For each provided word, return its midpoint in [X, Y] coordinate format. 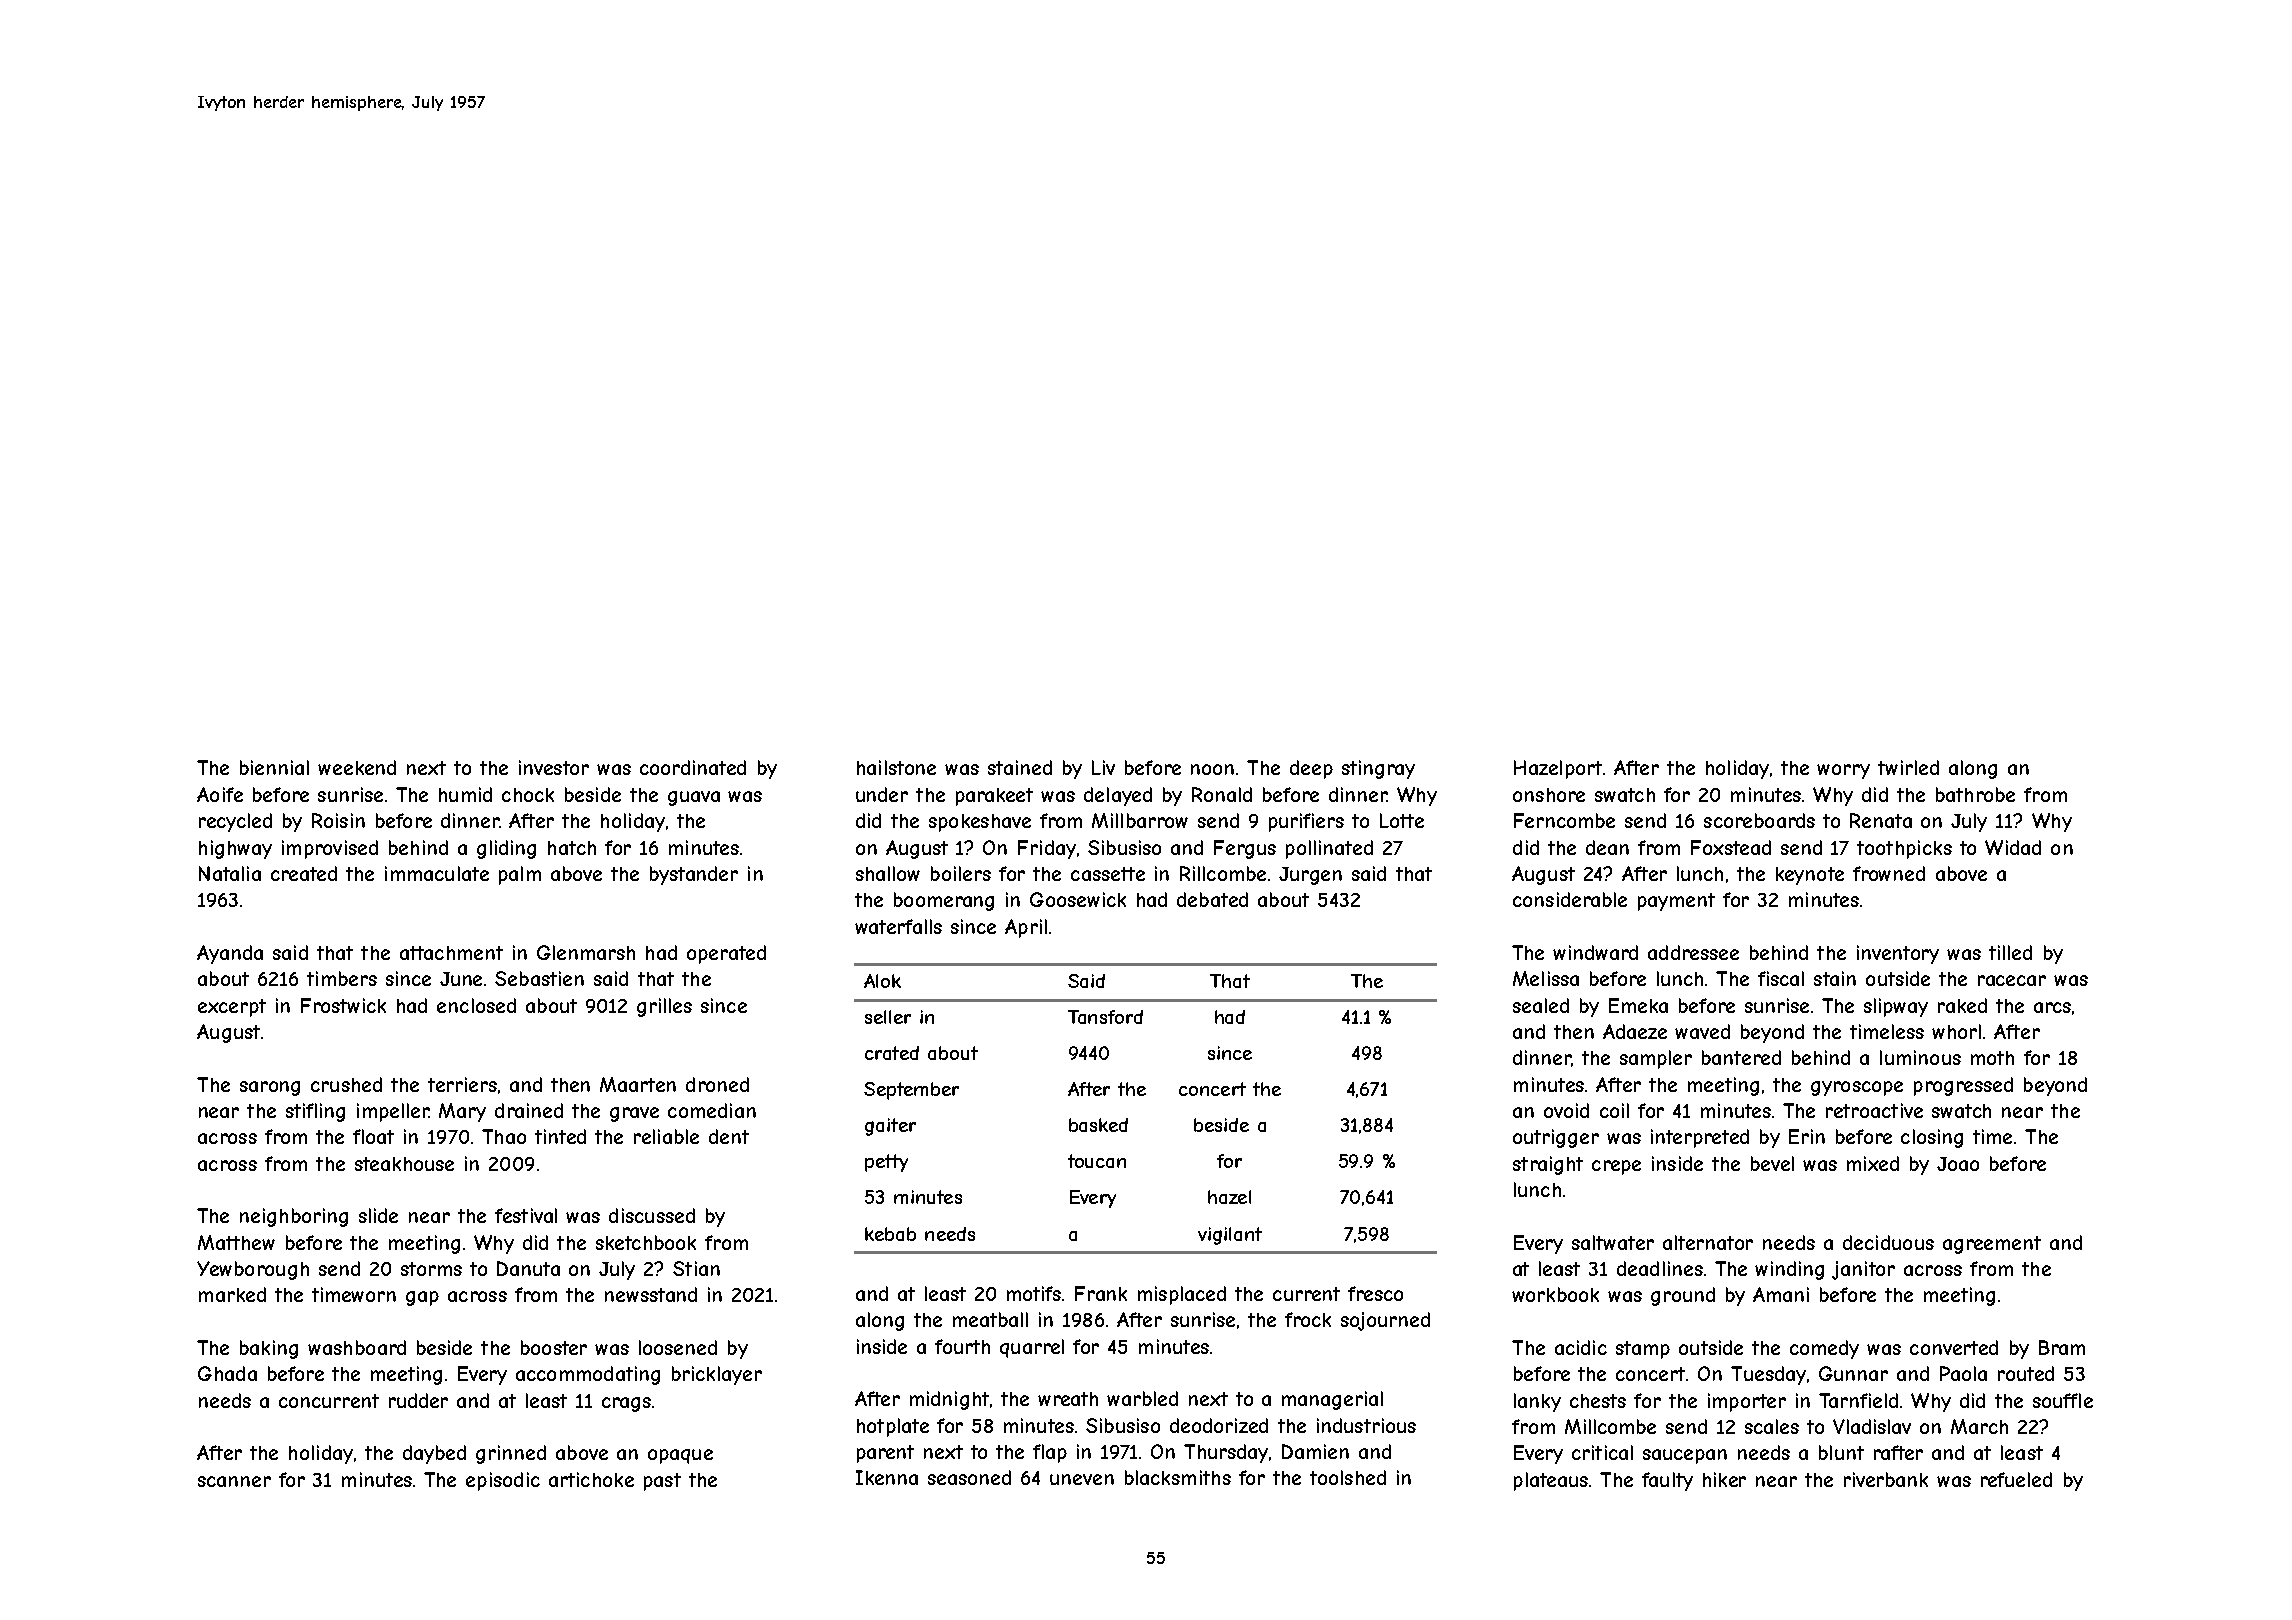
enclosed [476, 1005]
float [373, 1136]
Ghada [227, 1373]
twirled [1908, 767]
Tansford [1105, 1017]
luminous [1920, 1057]
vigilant [1230, 1236]
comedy [1824, 1349]
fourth [962, 1346]
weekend [357, 767]
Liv [1103, 767]
